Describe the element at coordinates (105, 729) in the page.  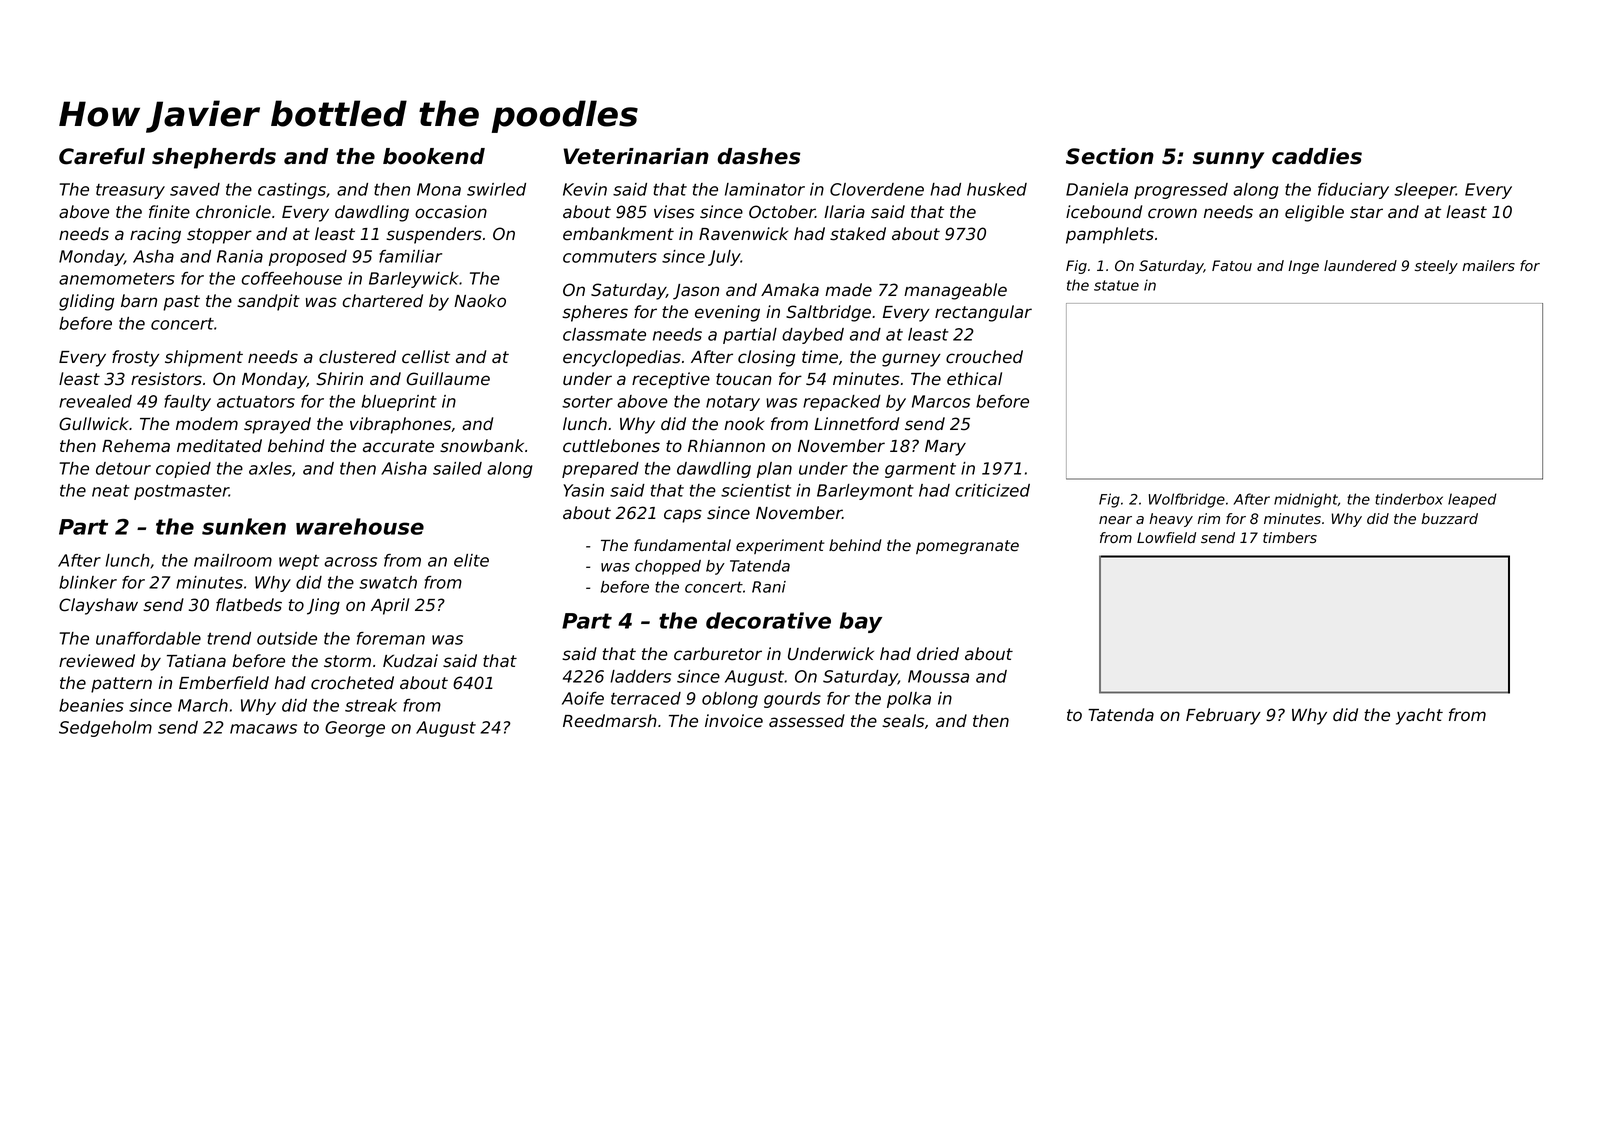
I see `Sedgeholm` at that location.
